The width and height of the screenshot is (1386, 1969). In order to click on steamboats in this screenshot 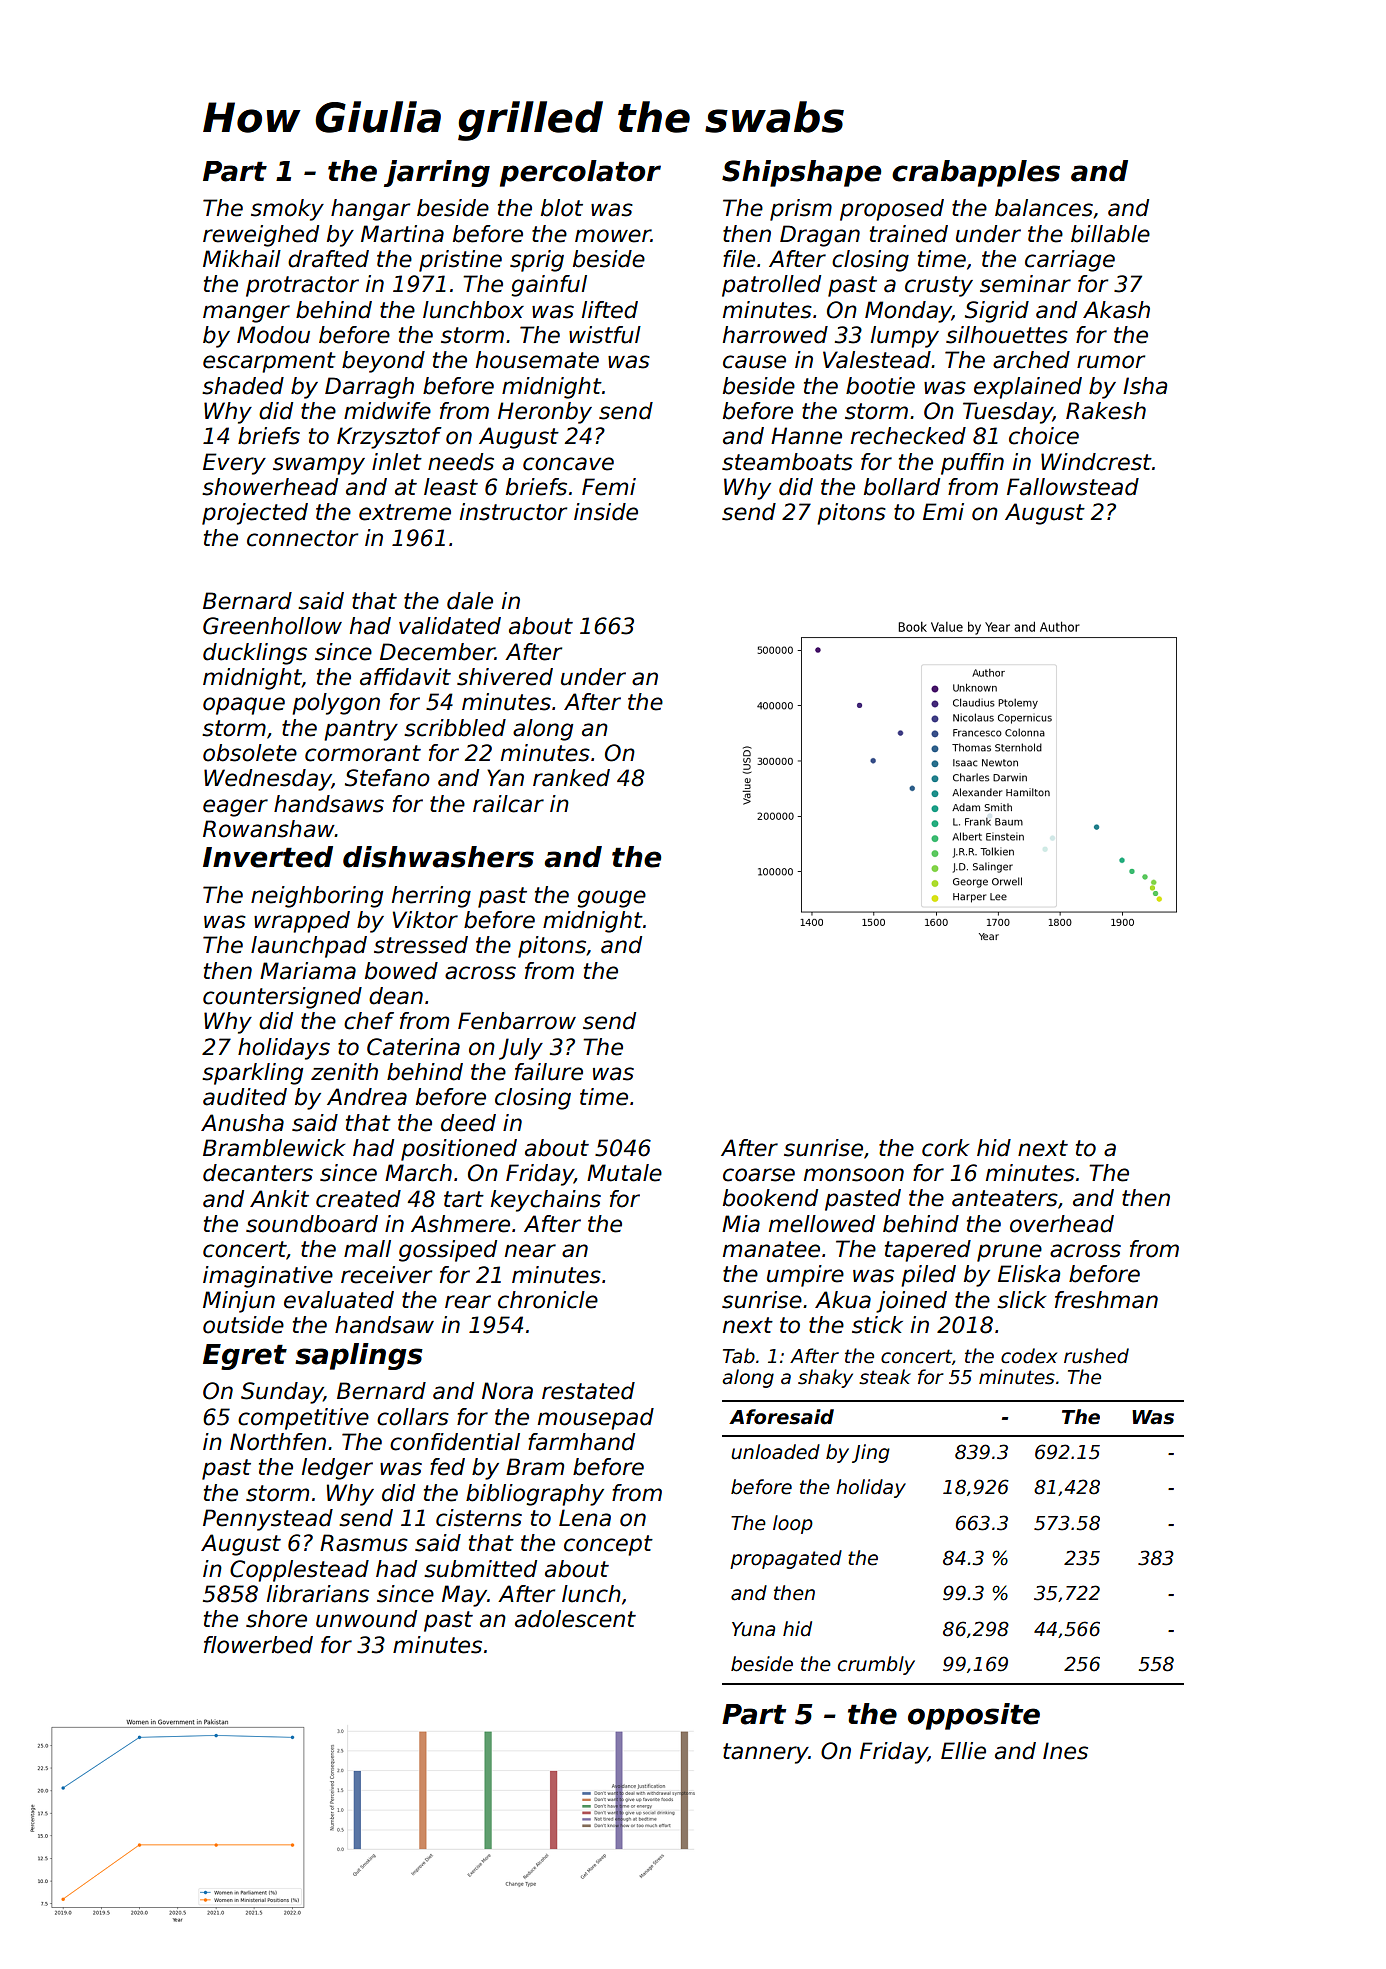, I will do `click(787, 462)`.
